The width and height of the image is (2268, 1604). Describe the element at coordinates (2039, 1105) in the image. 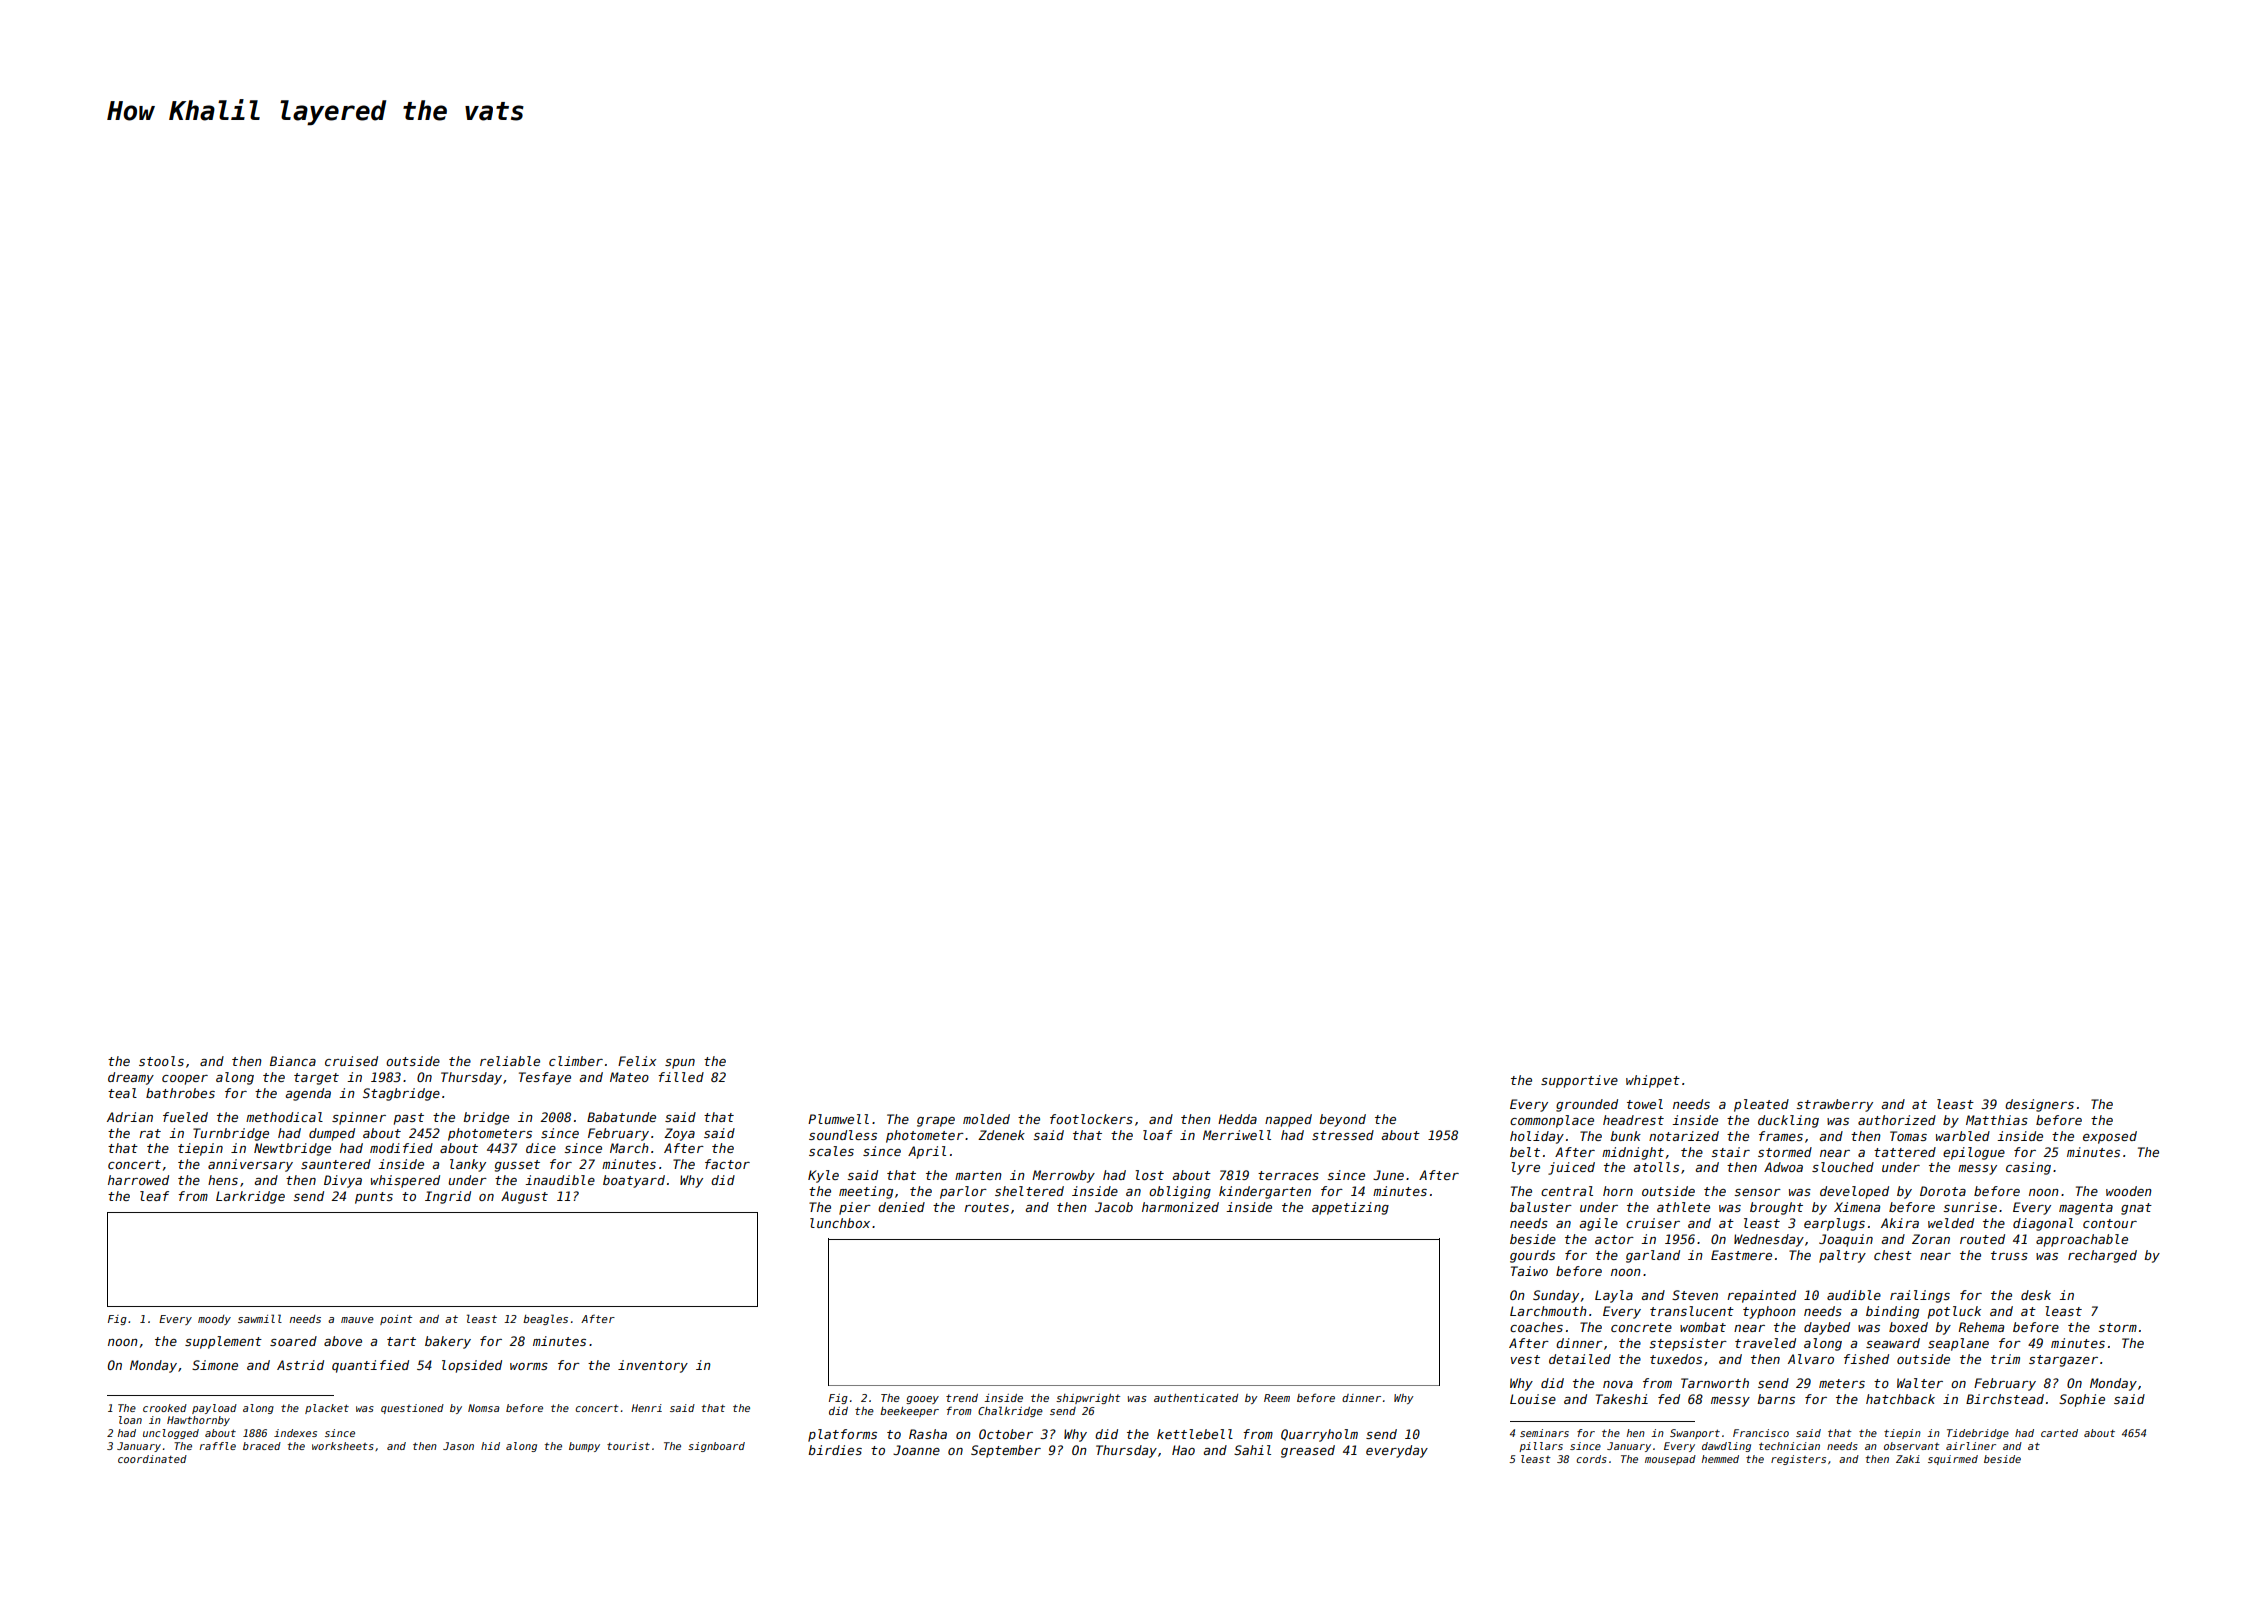

I see `designers` at that location.
